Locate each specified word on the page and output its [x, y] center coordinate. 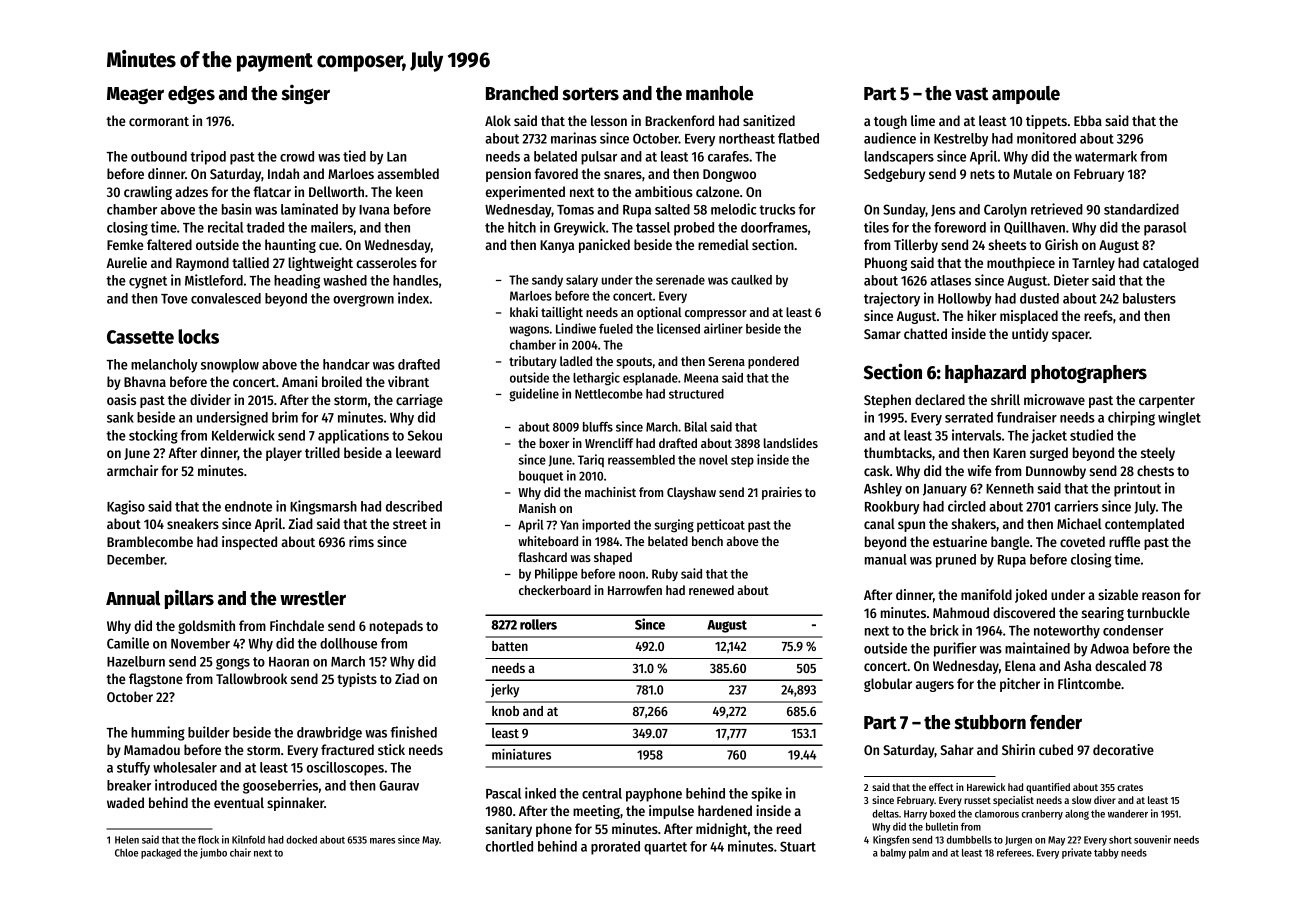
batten [510, 646]
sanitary [509, 830]
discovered [1024, 612]
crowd [297, 156]
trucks [777, 209]
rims [361, 541]
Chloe [126, 853]
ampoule [1026, 95]
